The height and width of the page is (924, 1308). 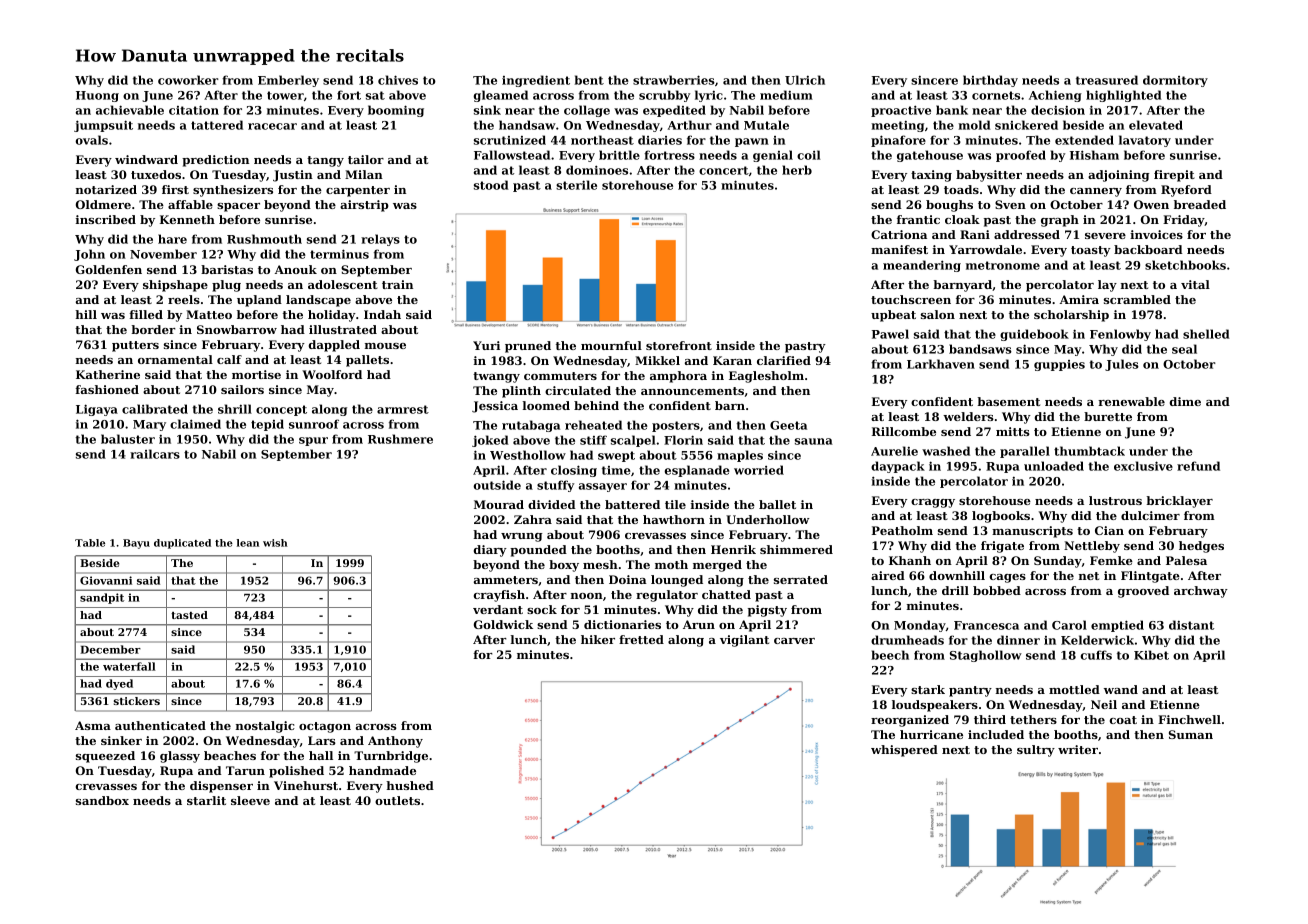 What do you see at coordinates (990, 81) in the page?
I see `birthday` at bounding box center [990, 81].
